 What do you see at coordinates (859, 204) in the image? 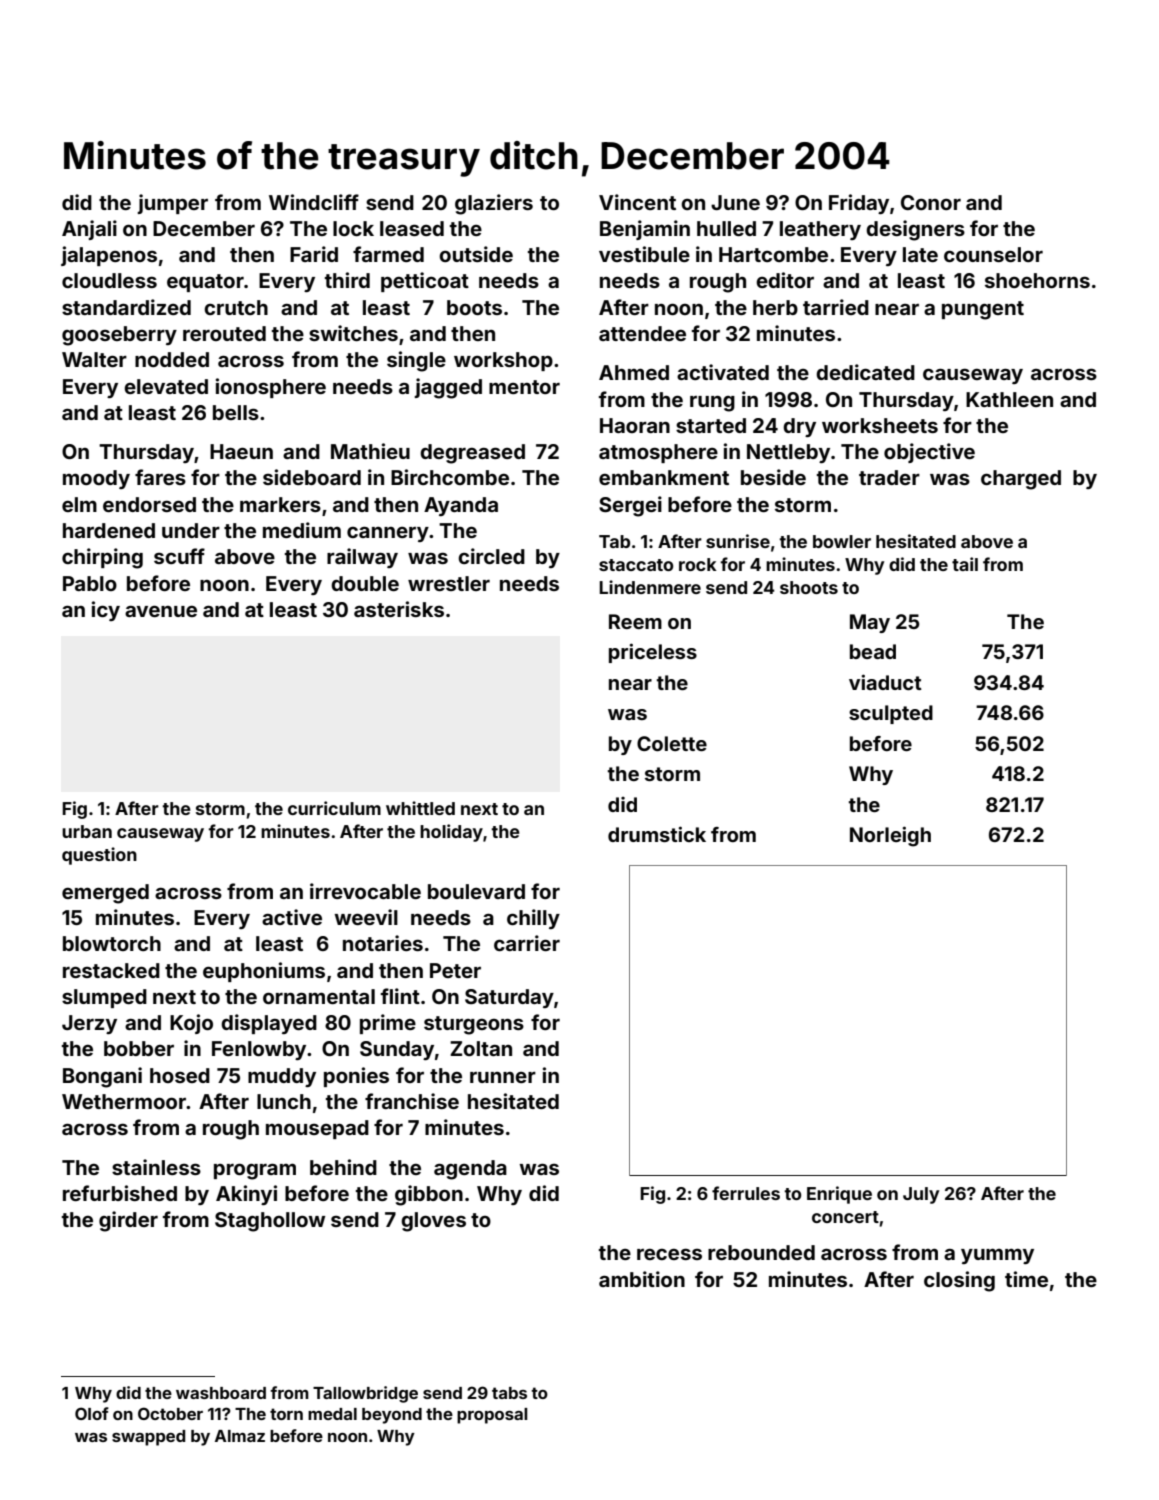
I see `Friday` at bounding box center [859, 204].
